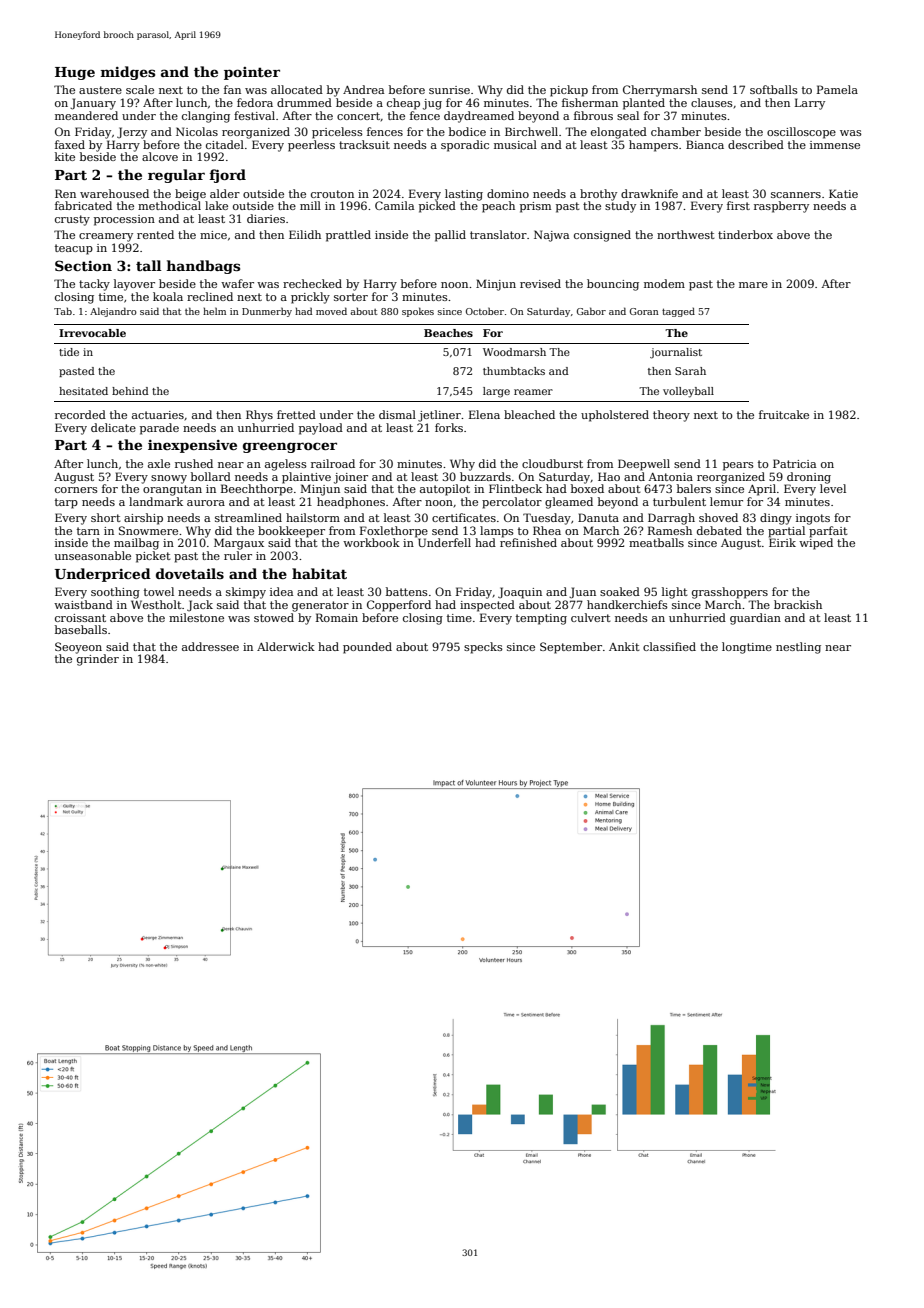  Describe the element at coordinates (93, 555) in the screenshot. I see `unseasonable` at that location.
